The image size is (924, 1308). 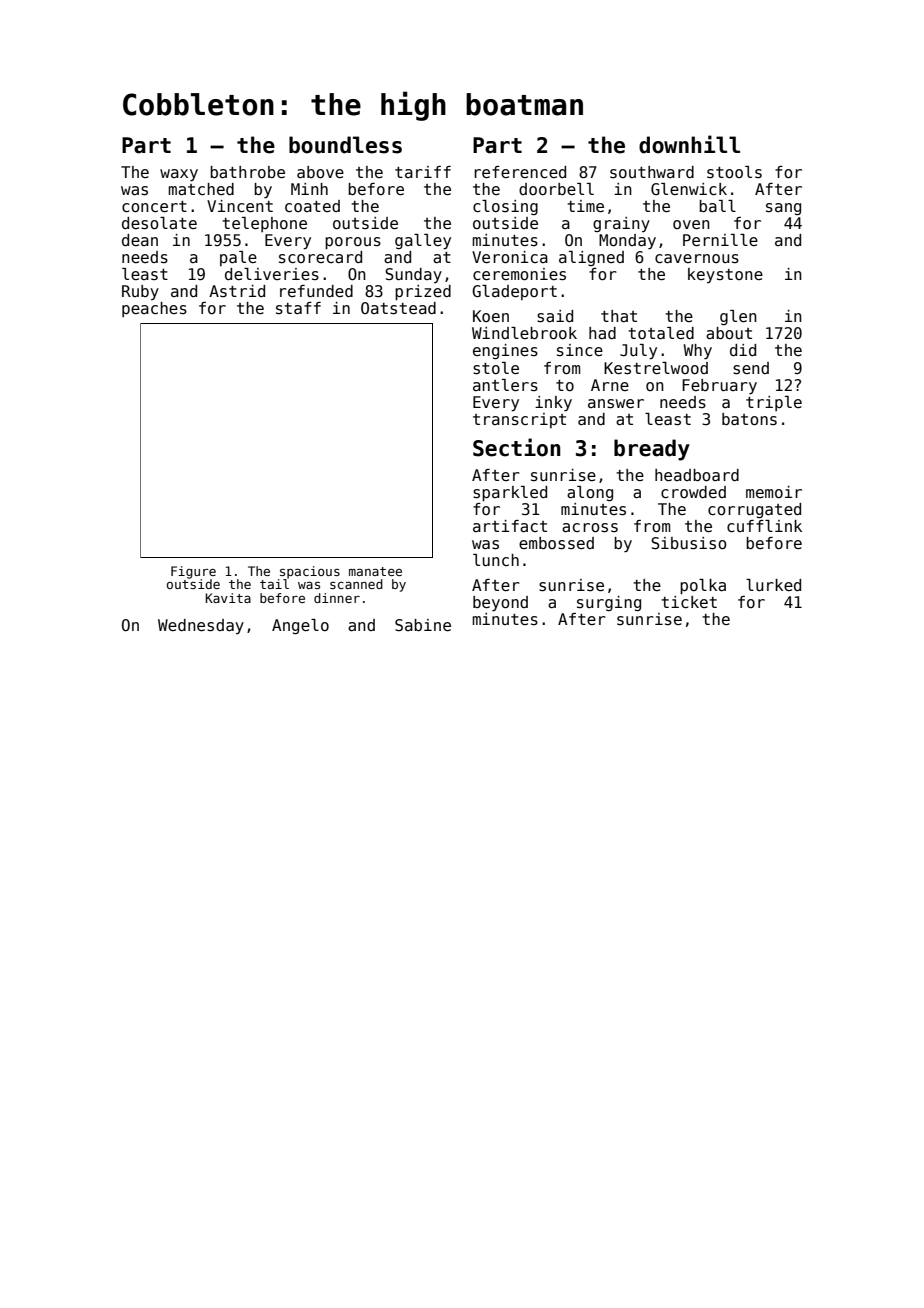 I want to click on beyond, so click(x=500, y=603).
